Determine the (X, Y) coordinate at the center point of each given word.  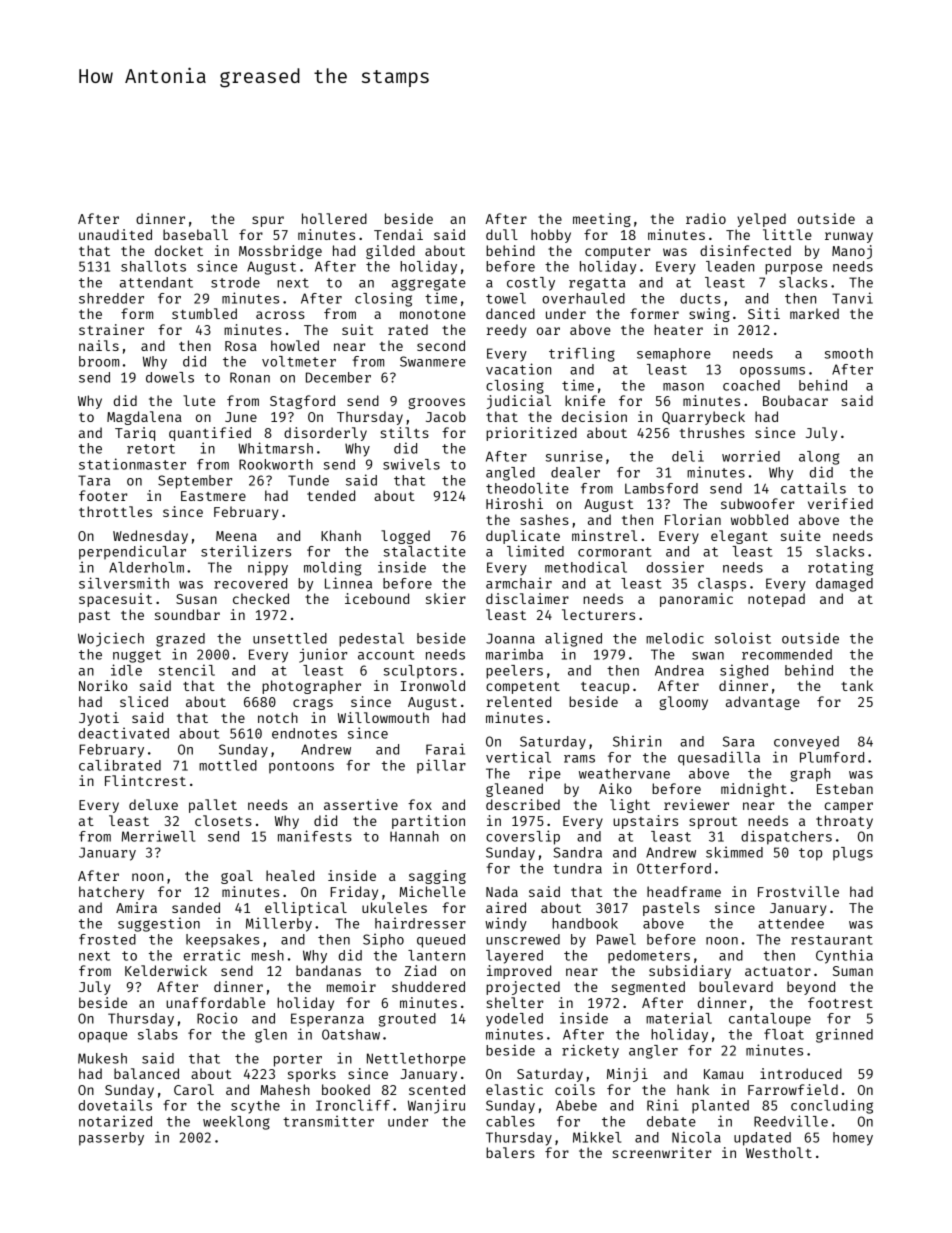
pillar (441, 766)
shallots (153, 266)
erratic (212, 955)
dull (502, 234)
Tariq (135, 434)
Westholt (779, 1152)
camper (849, 807)
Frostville (798, 891)
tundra (577, 868)
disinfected (745, 250)
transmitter (328, 1121)
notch (278, 717)
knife (585, 400)
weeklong (236, 1123)
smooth (849, 353)
